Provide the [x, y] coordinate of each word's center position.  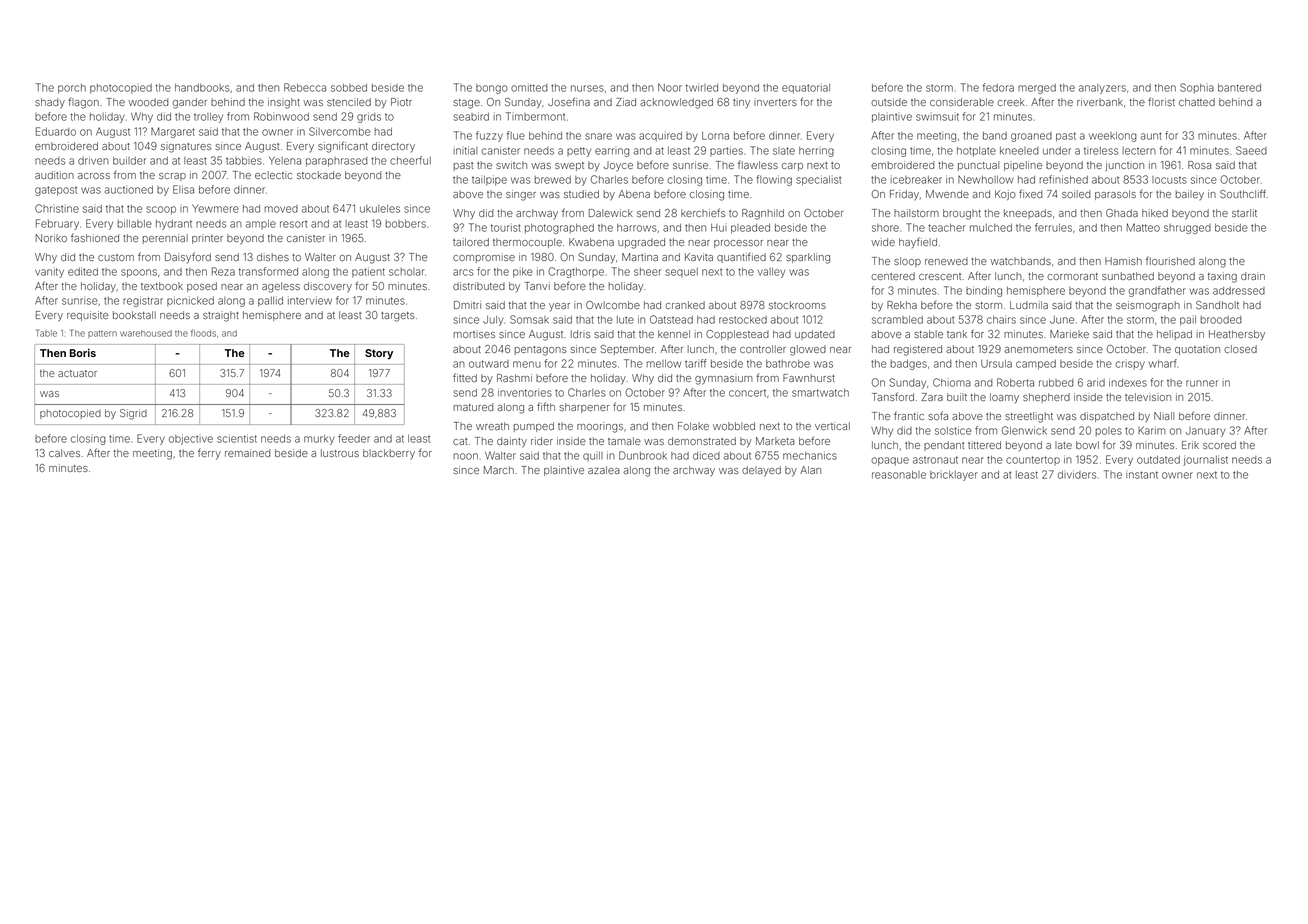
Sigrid [133, 414]
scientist [237, 438]
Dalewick [611, 213]
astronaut [935, 460]
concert [747, 393]
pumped [534, 427]
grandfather [1157, 291]
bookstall [134, 315]
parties [726, 151]
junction [1124, 166]
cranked [685, 305]
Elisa [183, 189]
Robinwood [281, 116]
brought [962, 214]
